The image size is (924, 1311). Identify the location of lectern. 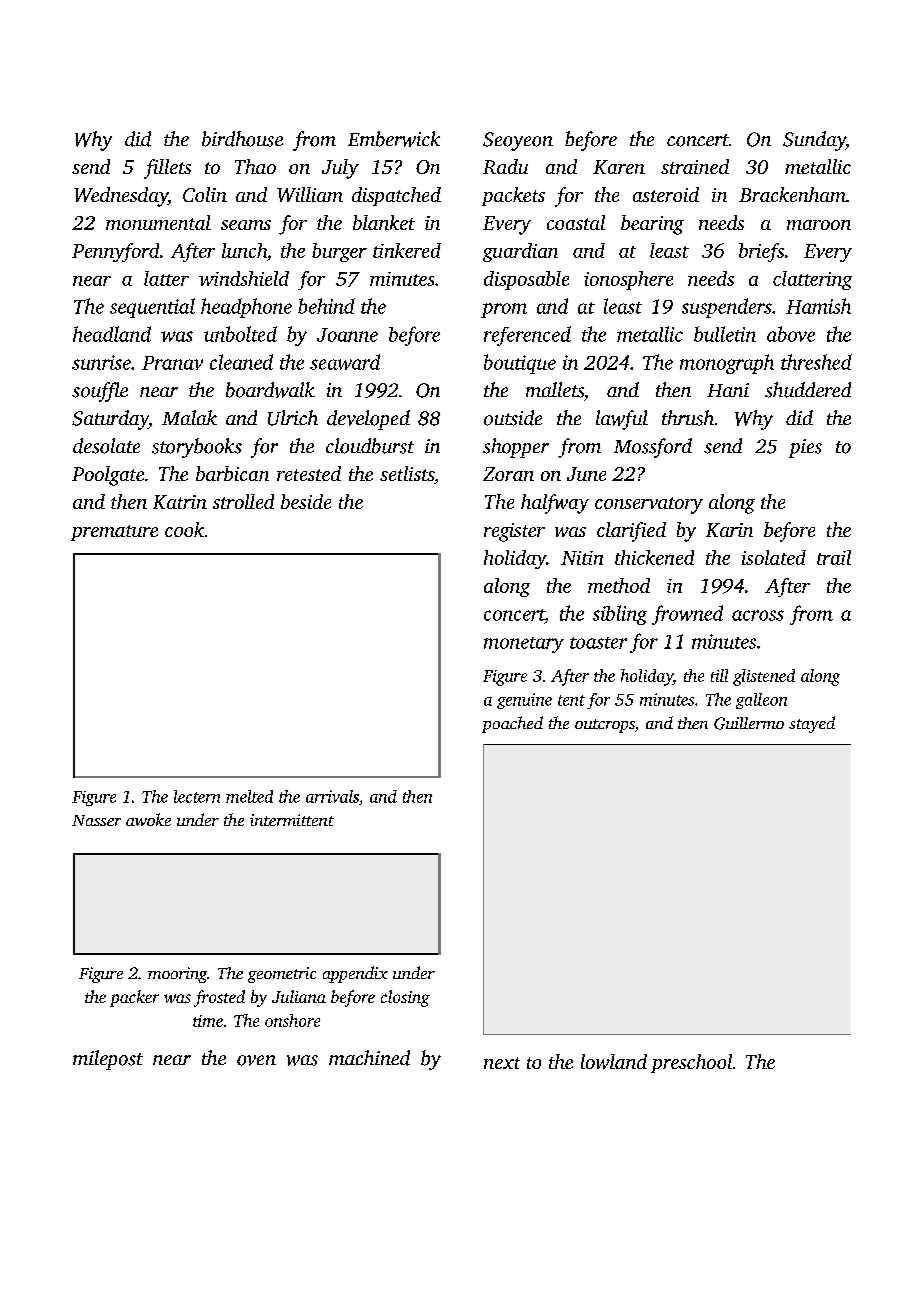
(197, 796).
